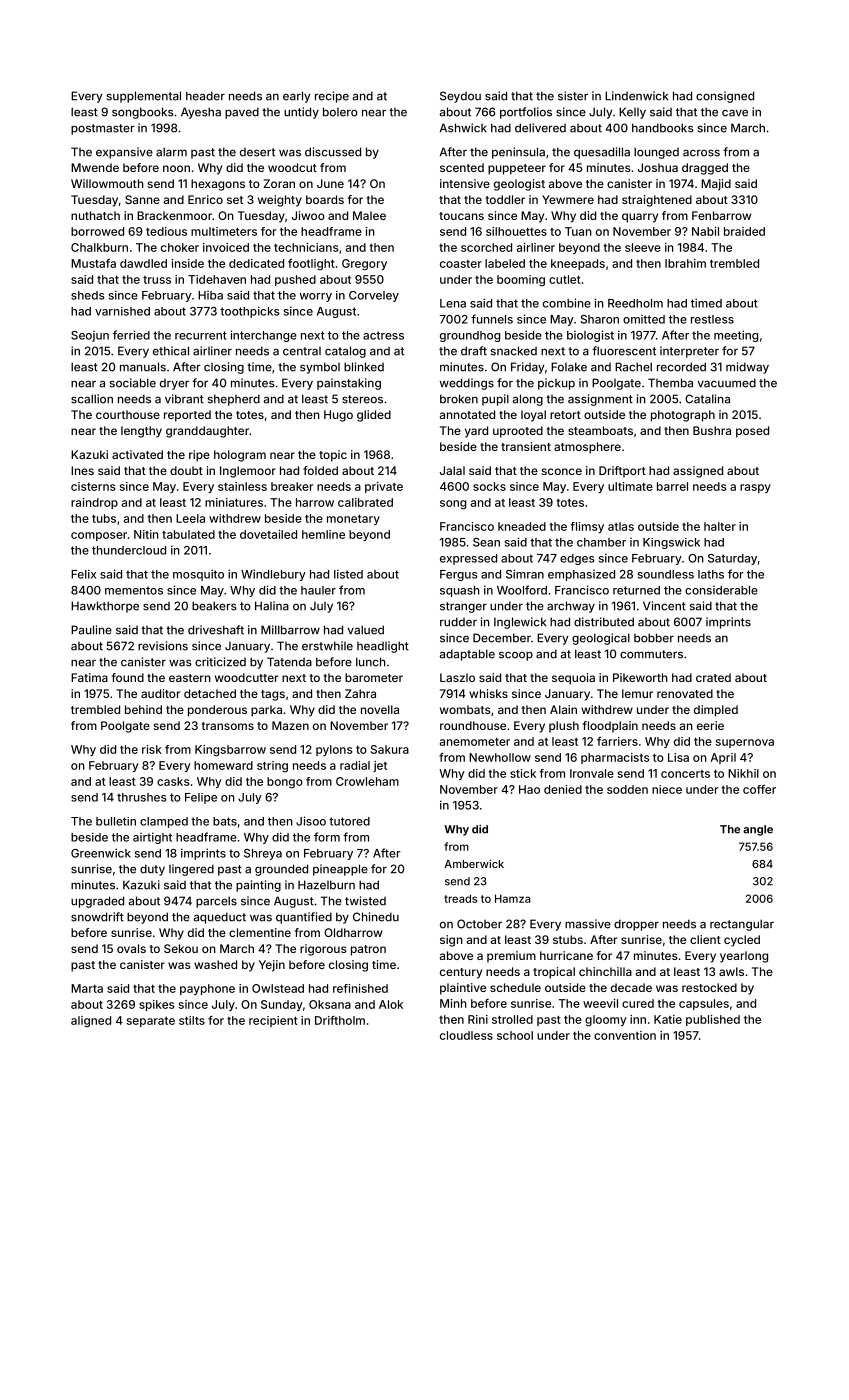  Describe the element at coordinates (345, 352) in the screenshot. I see `catalog` at that location.
